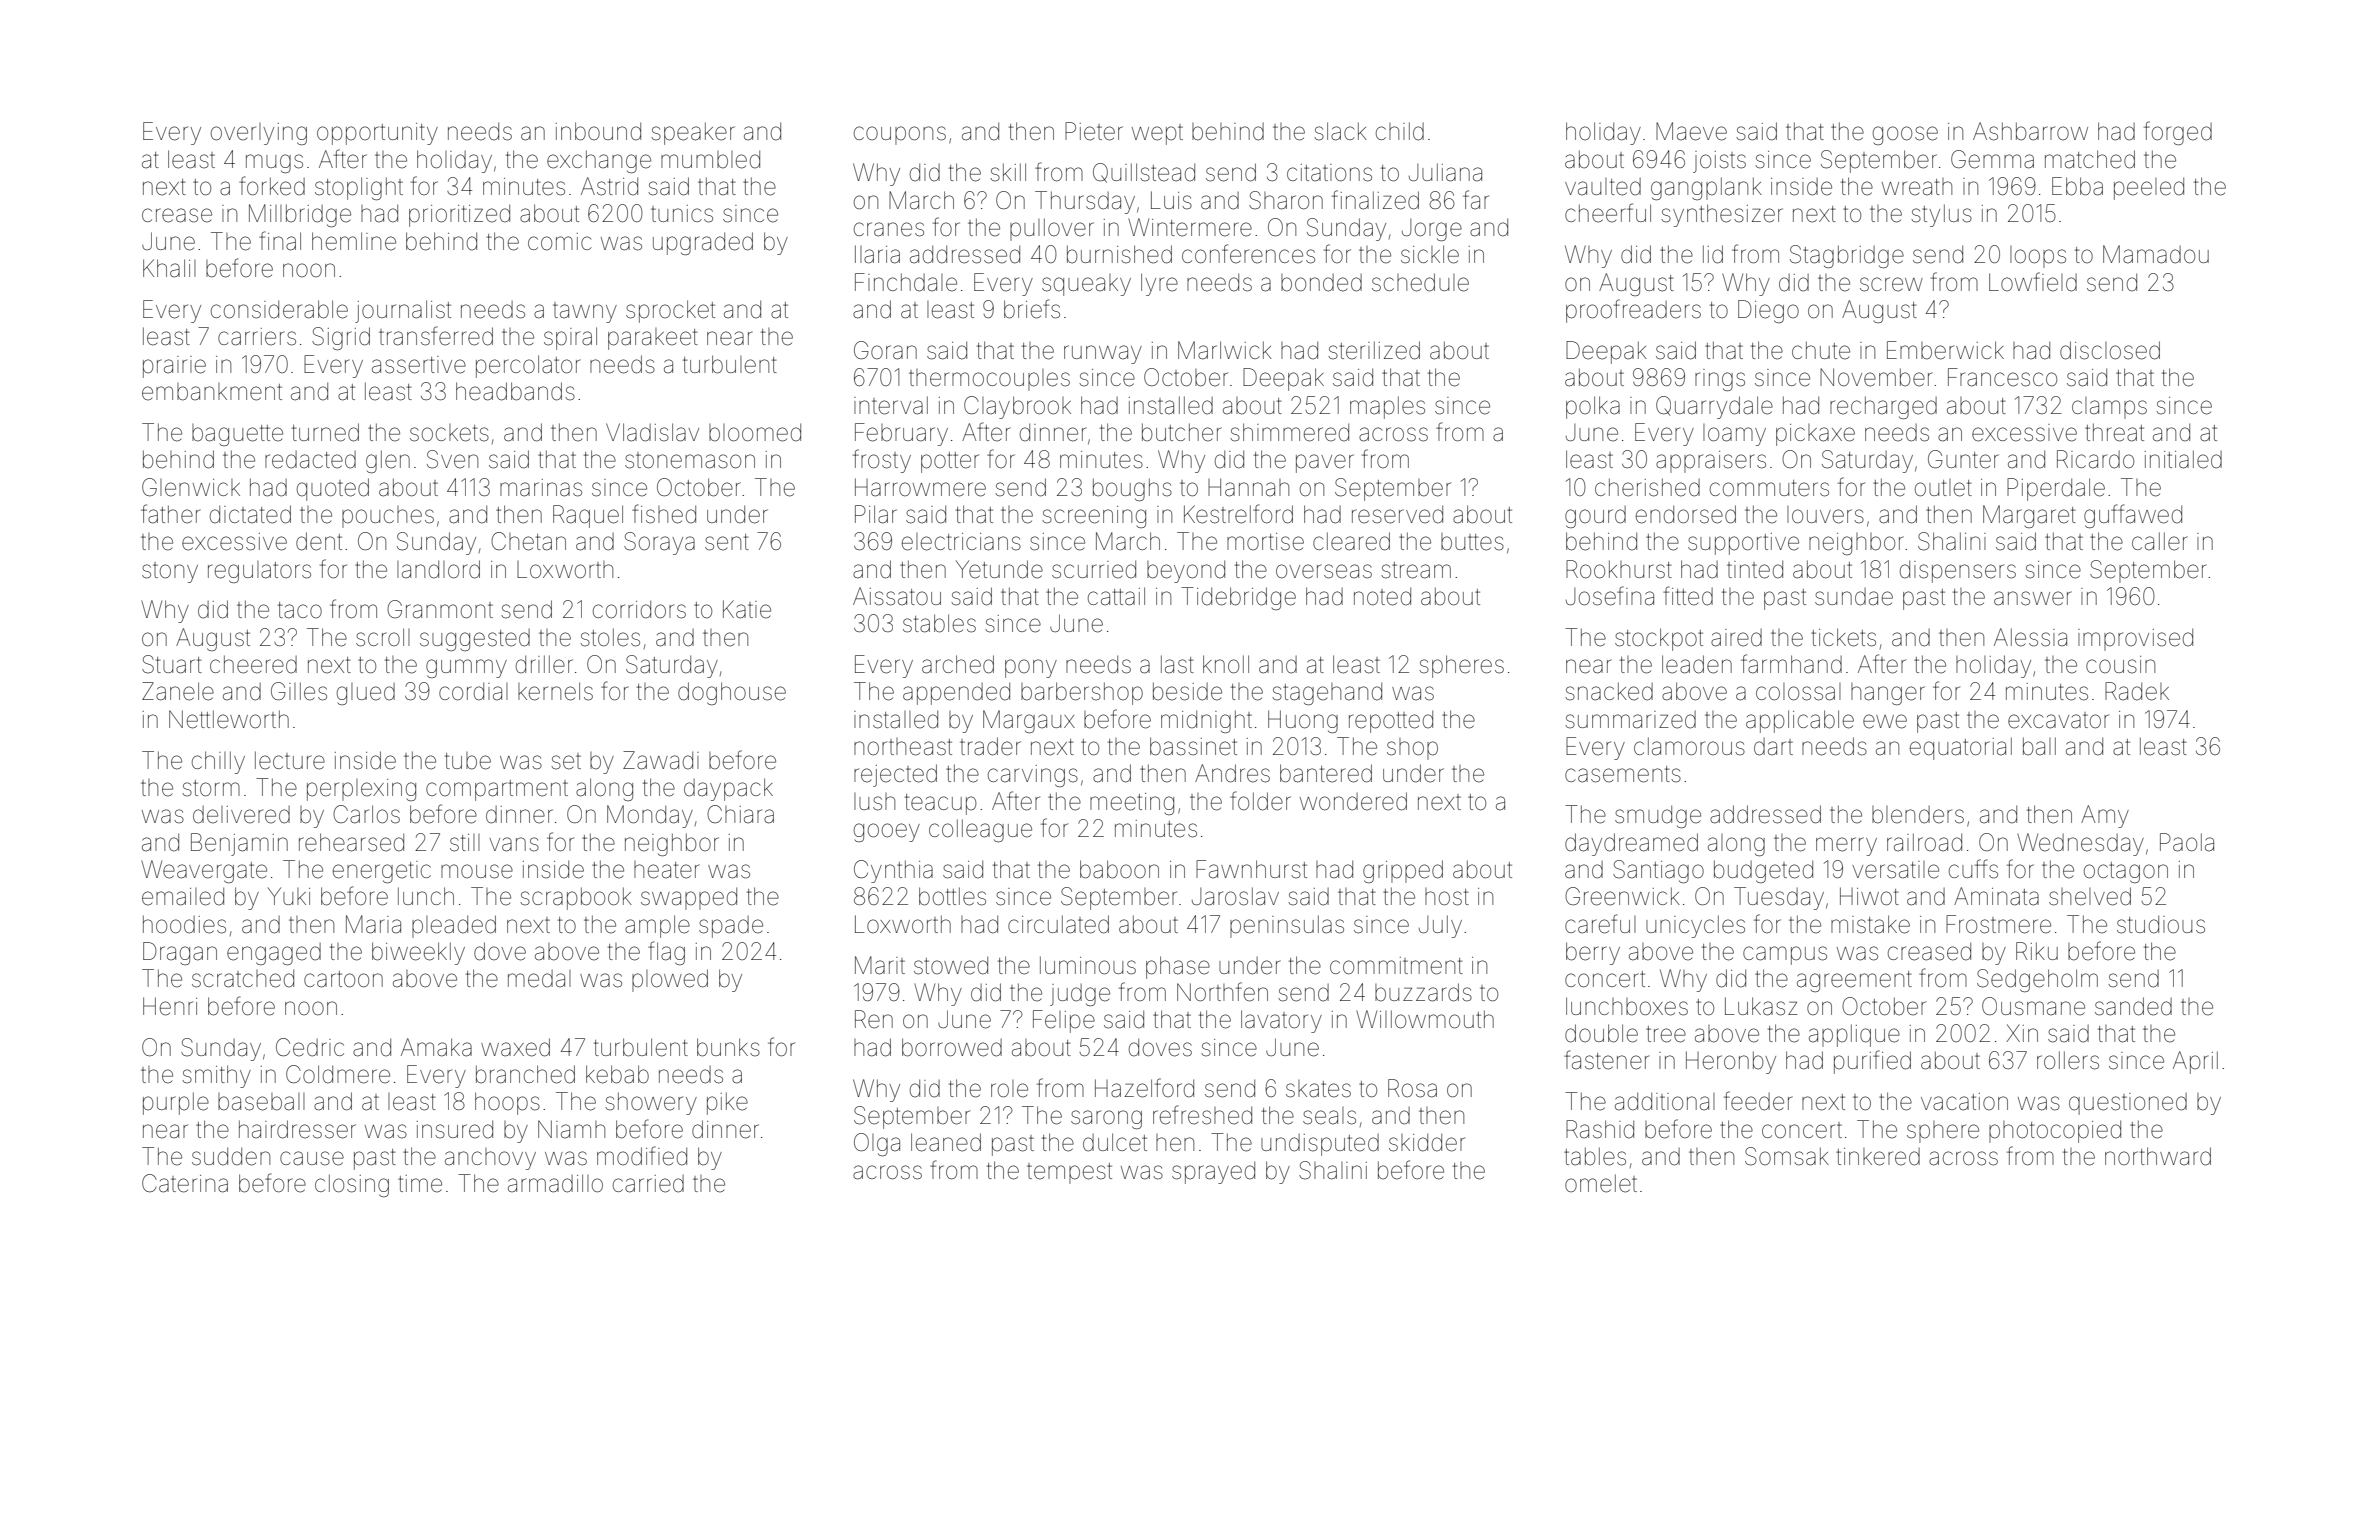  I want to click on Caterina, so click(185, 1183).
